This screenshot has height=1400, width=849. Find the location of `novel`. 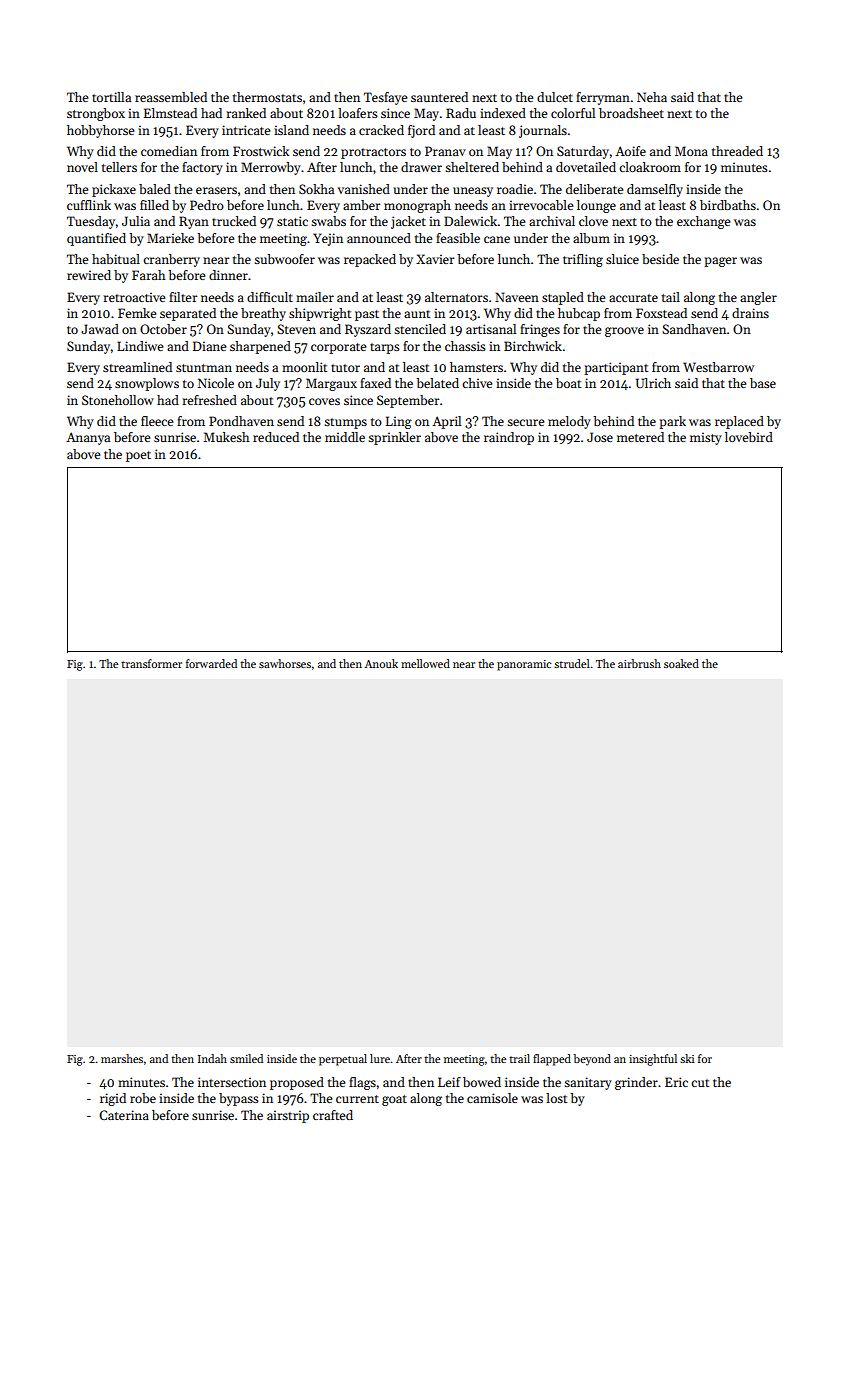

novel is located at coordinates (82, 167).
